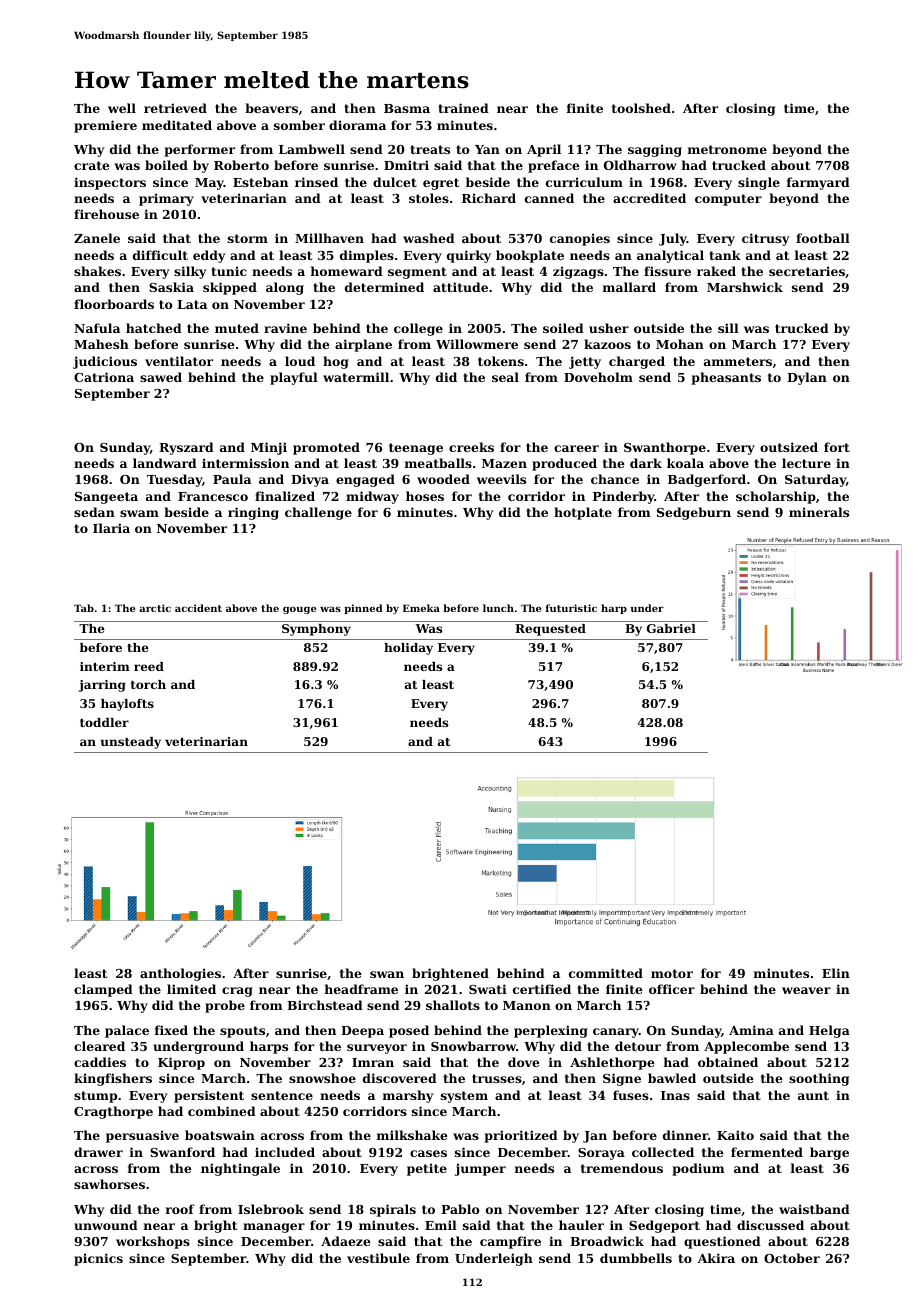  What do you see at coordinates (199, 150) in the screenshot?
I see `performer` at bounding box center [199, 150].
